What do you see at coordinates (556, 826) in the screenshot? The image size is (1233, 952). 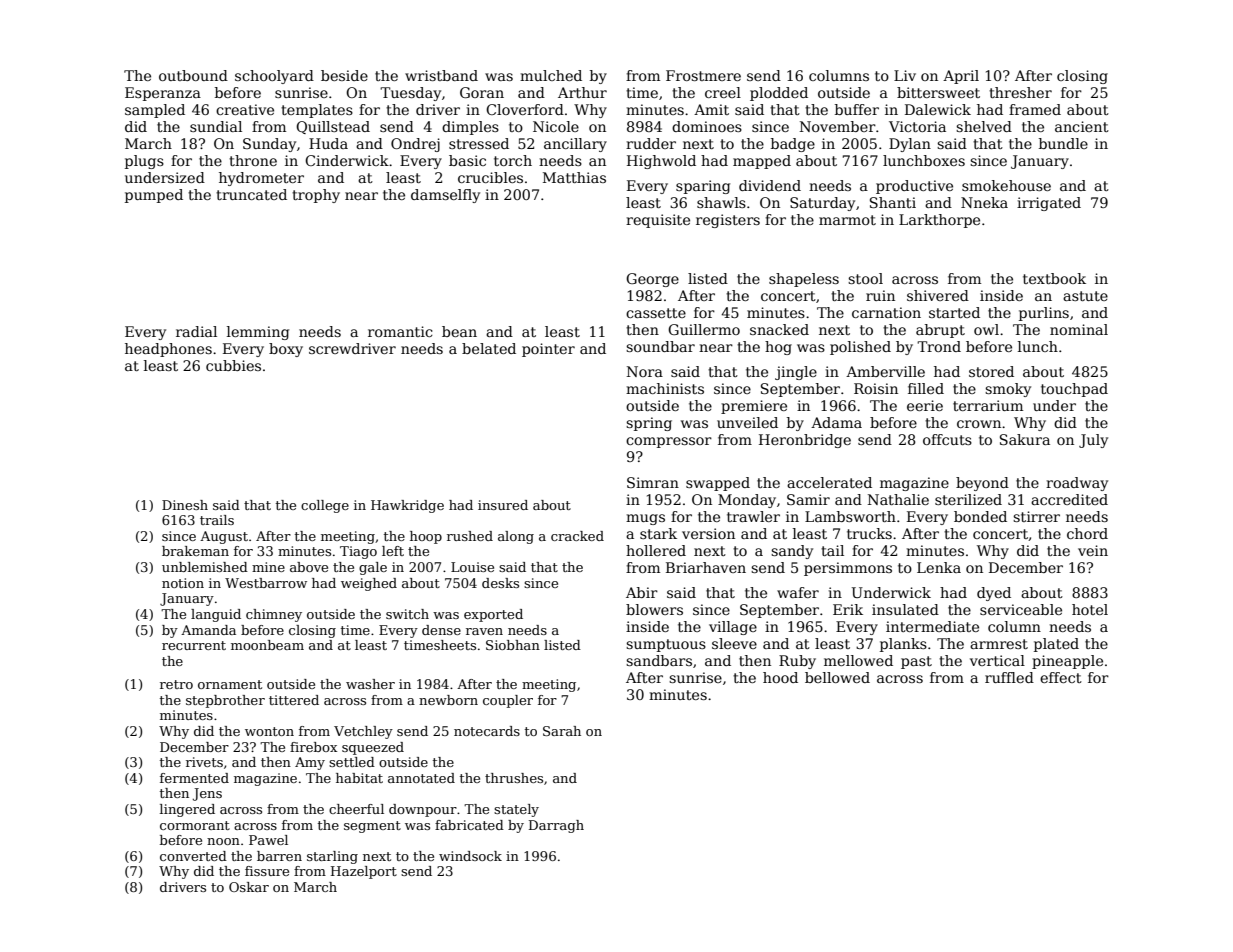 I see `Darragh` at bounding box center [556, 826].
